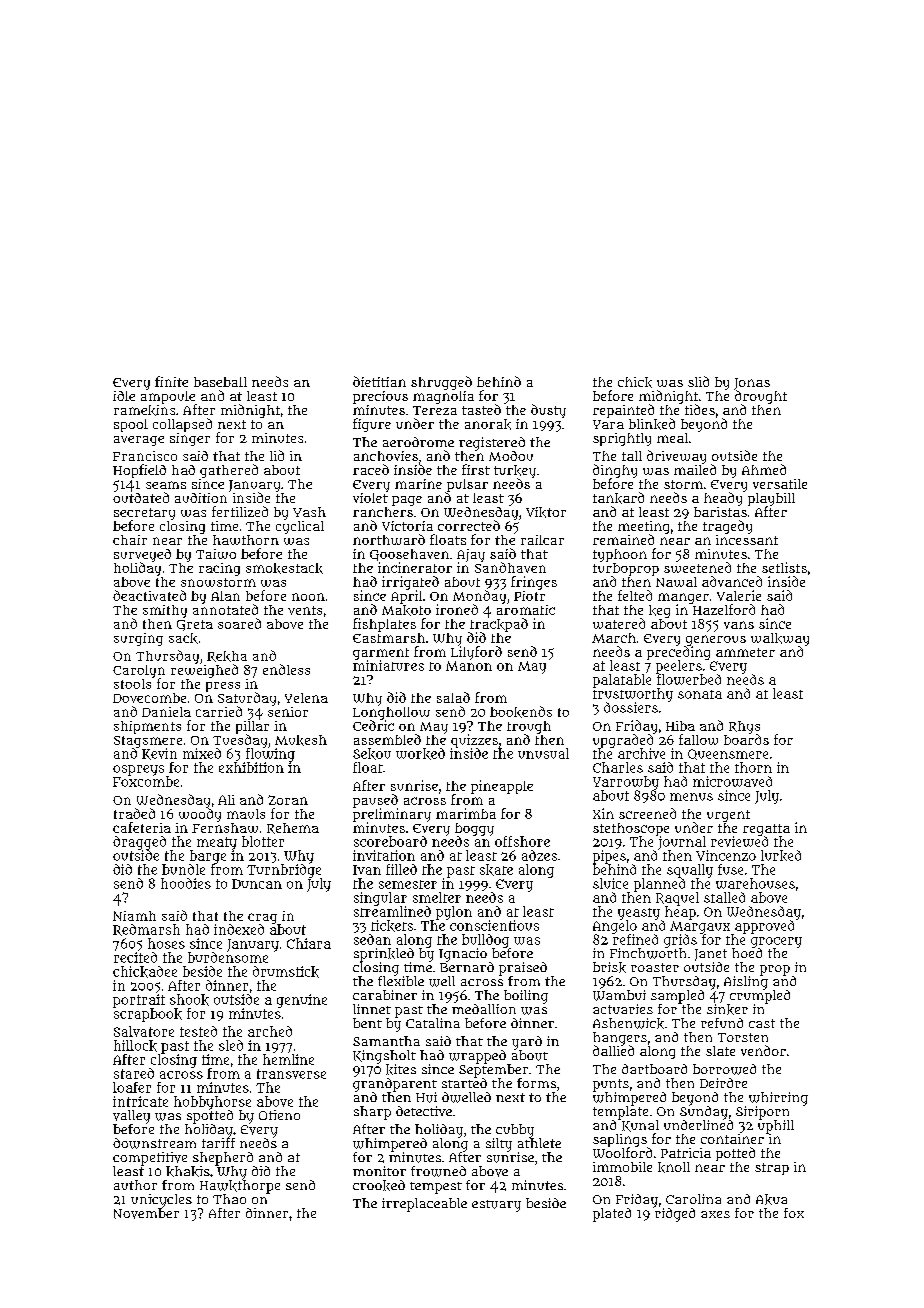 Image resolution: width=924 pixels, height=1308 pixels. What do you see at coordinates (752, 384) in the image?
I see `Jonas` at bounding box center [752, 384].
